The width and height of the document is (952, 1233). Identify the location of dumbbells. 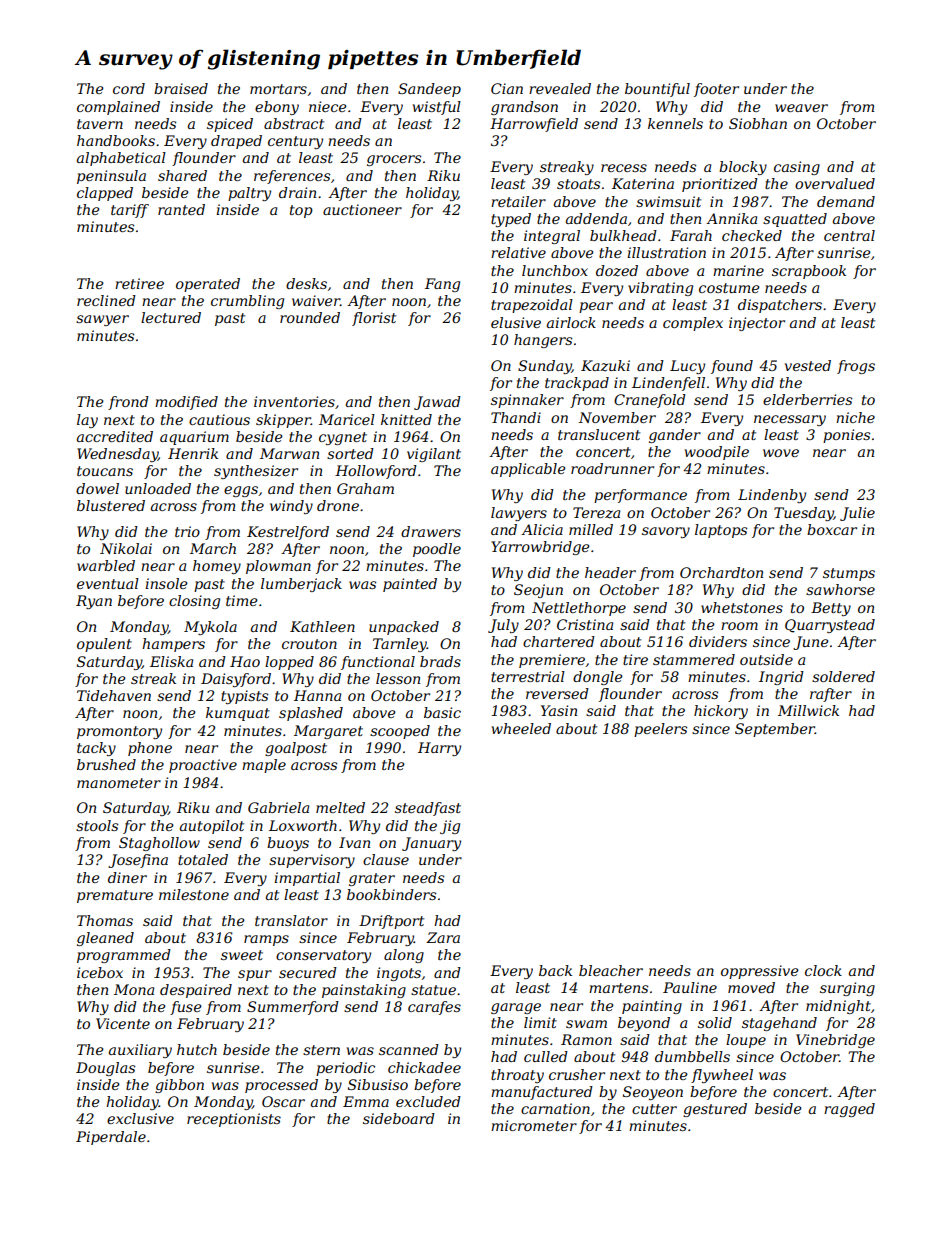
(692, 1056).
